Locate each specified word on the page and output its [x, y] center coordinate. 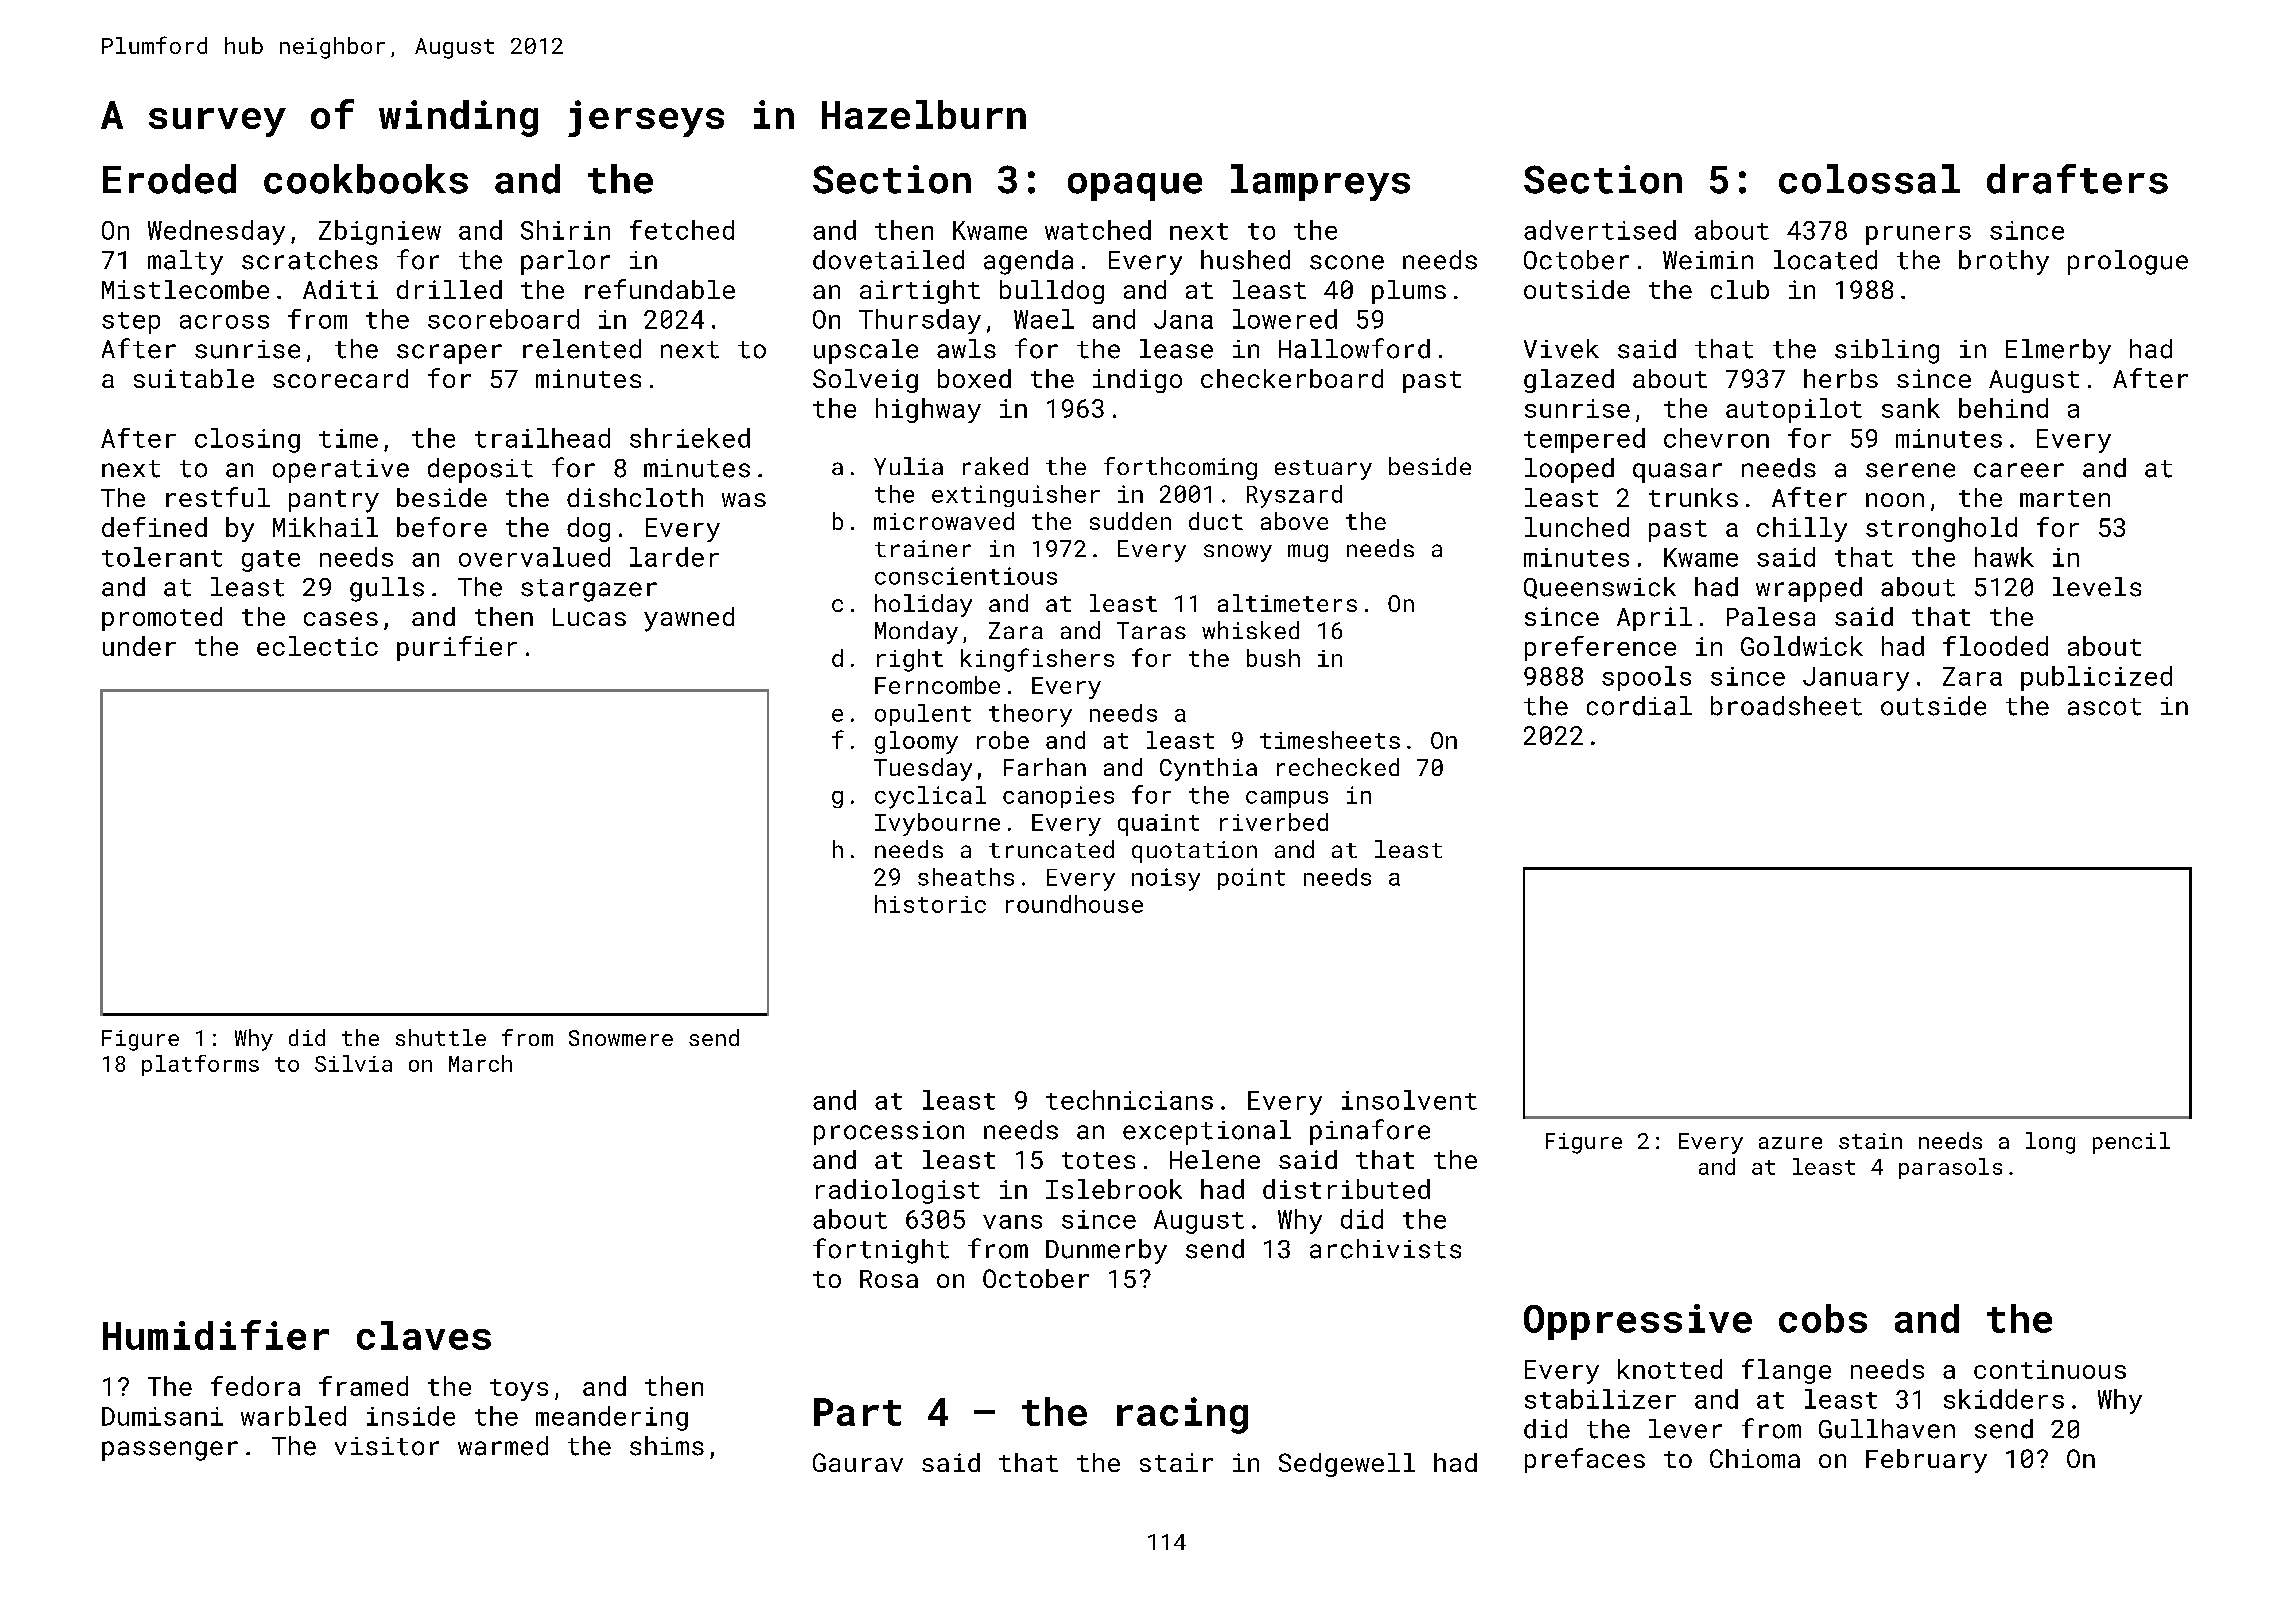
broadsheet [1786, 706]
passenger [170, 1451]
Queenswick [1600, 588]
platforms [200, 1065]
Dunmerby [1106, 1251]
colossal [1869, 179]
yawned [689, 619]
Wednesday [216, 232]
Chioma [1755, 1458]
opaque [1135, 187]
